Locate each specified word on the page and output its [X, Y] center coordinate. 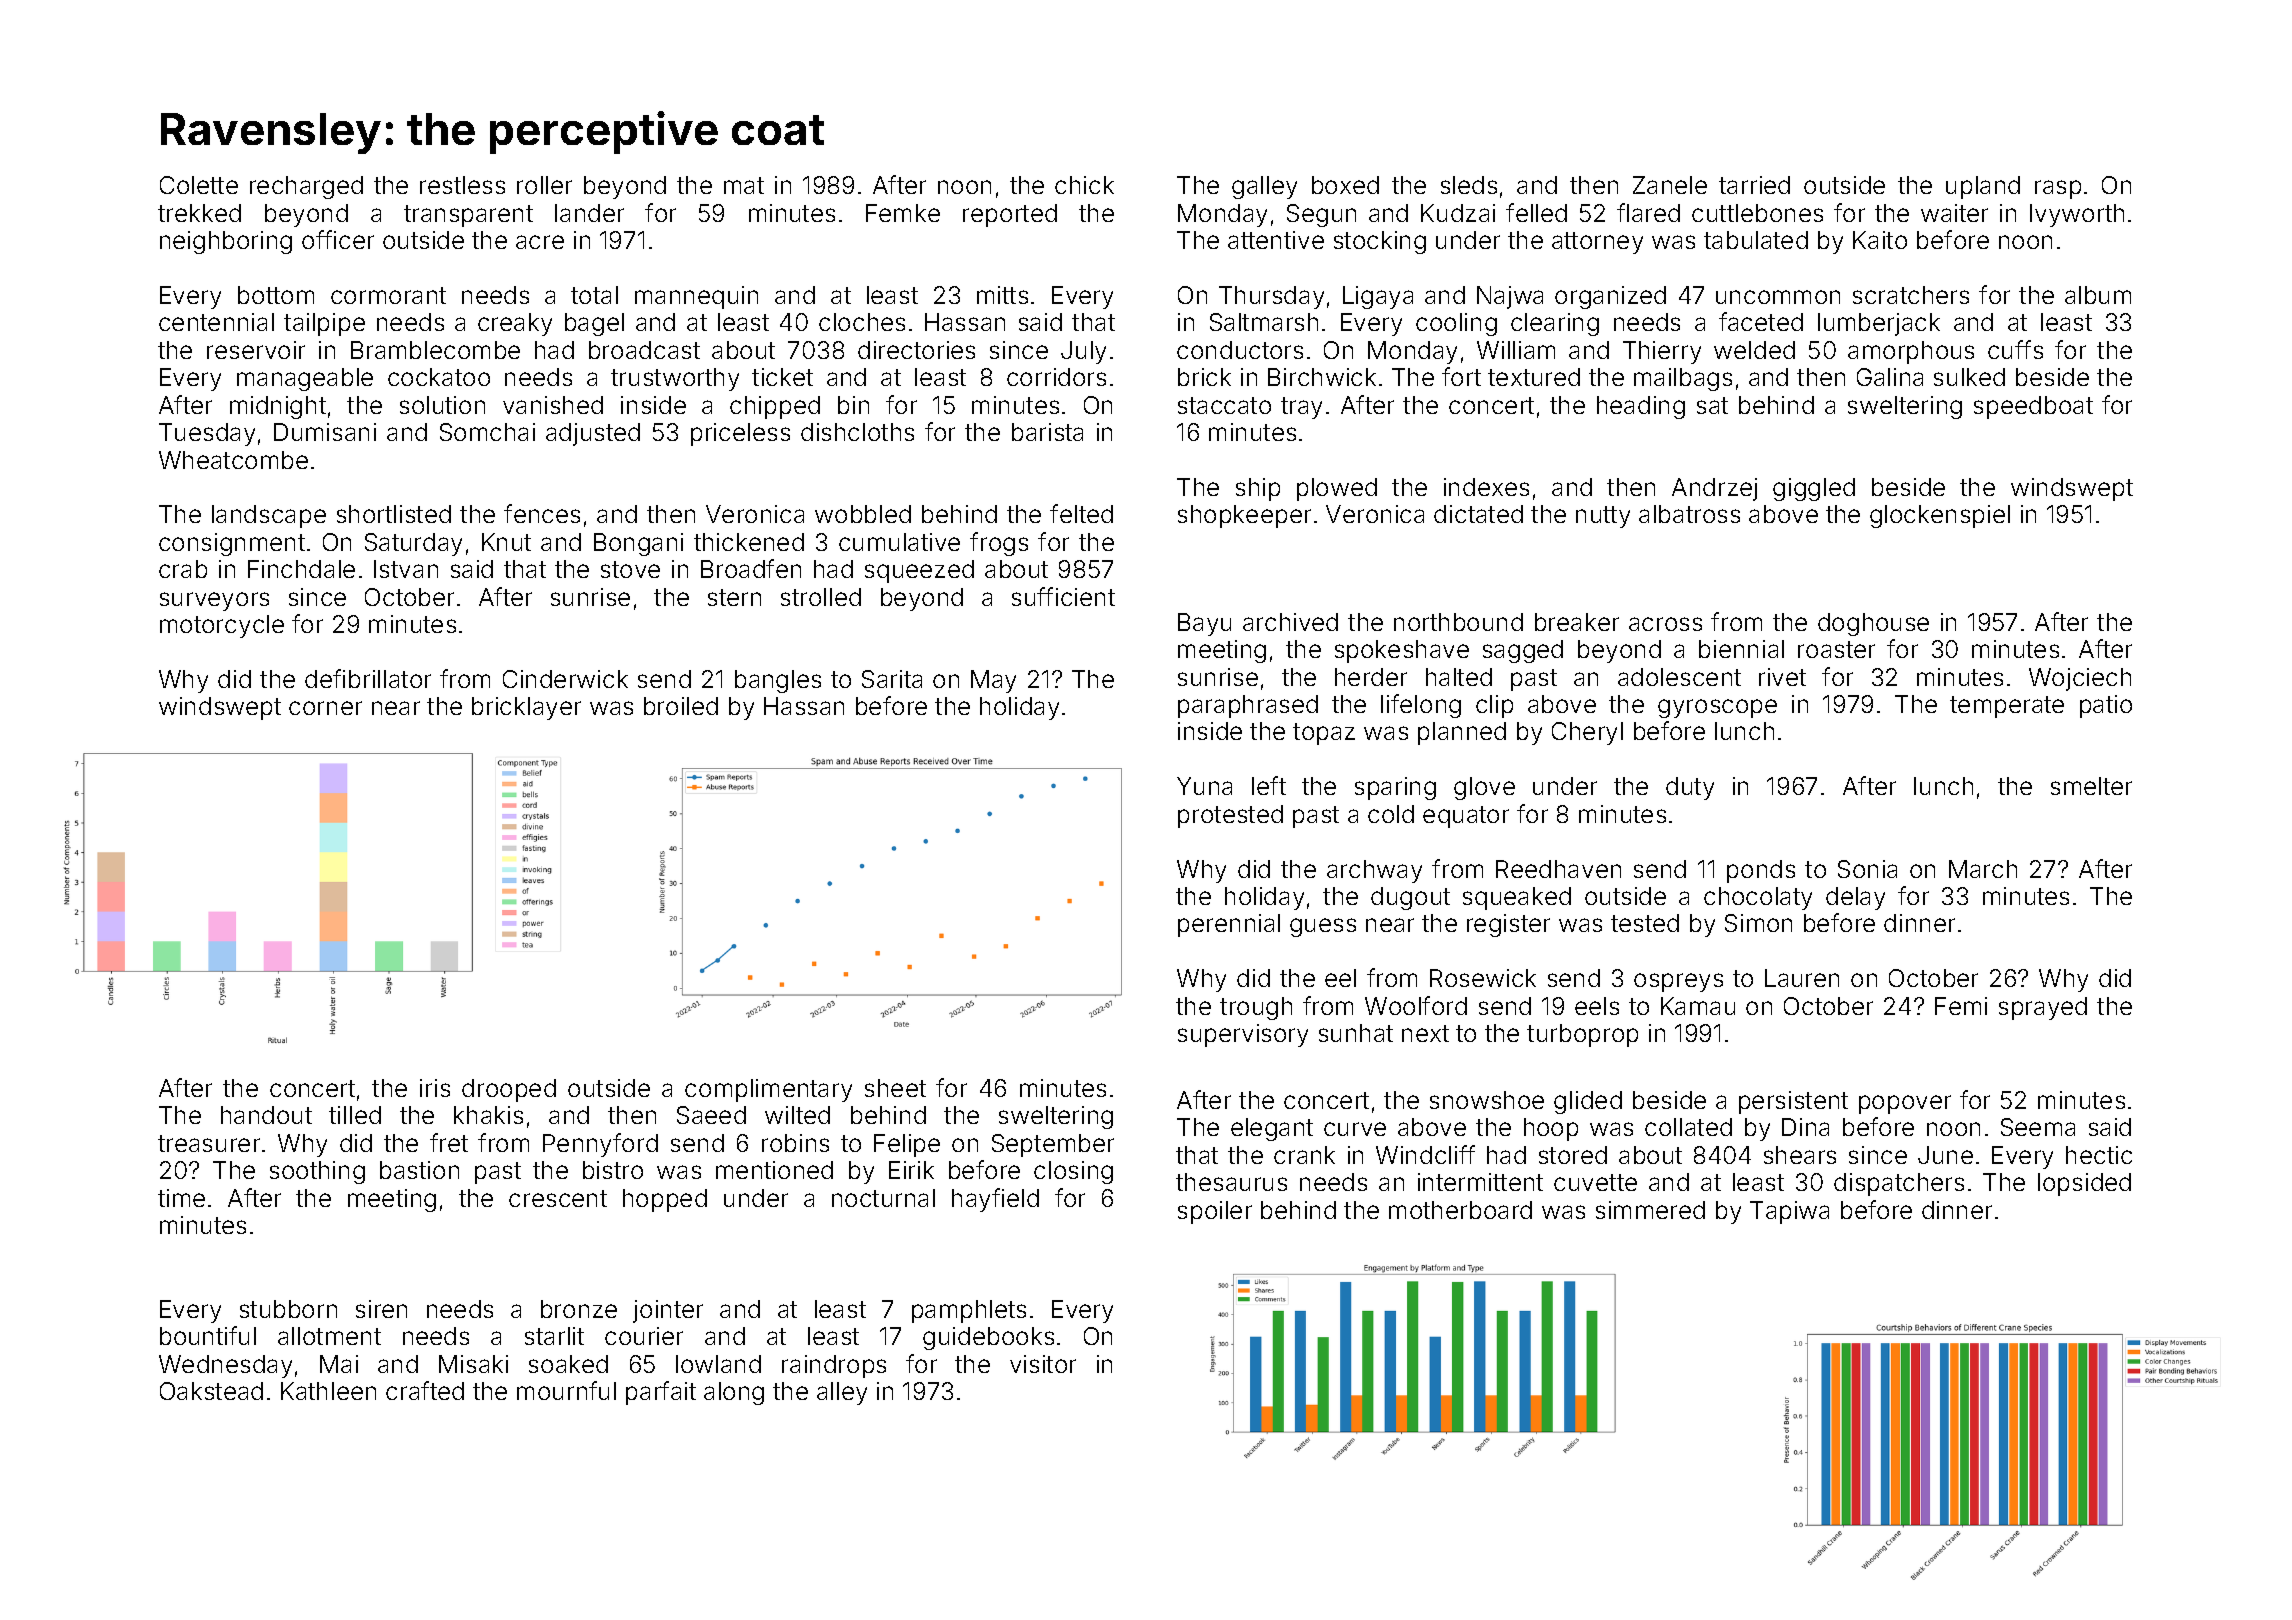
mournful [566, 1390]
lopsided [2084, 1184]
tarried [1754, 185]
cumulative [899, 542]
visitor [1043, 1364]
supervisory [1243, 1035]
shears [1800, 1155]
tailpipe [324, 324]
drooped [509, 1090]
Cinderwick [565, 679]
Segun [1321, 215]
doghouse [1873, 624]
